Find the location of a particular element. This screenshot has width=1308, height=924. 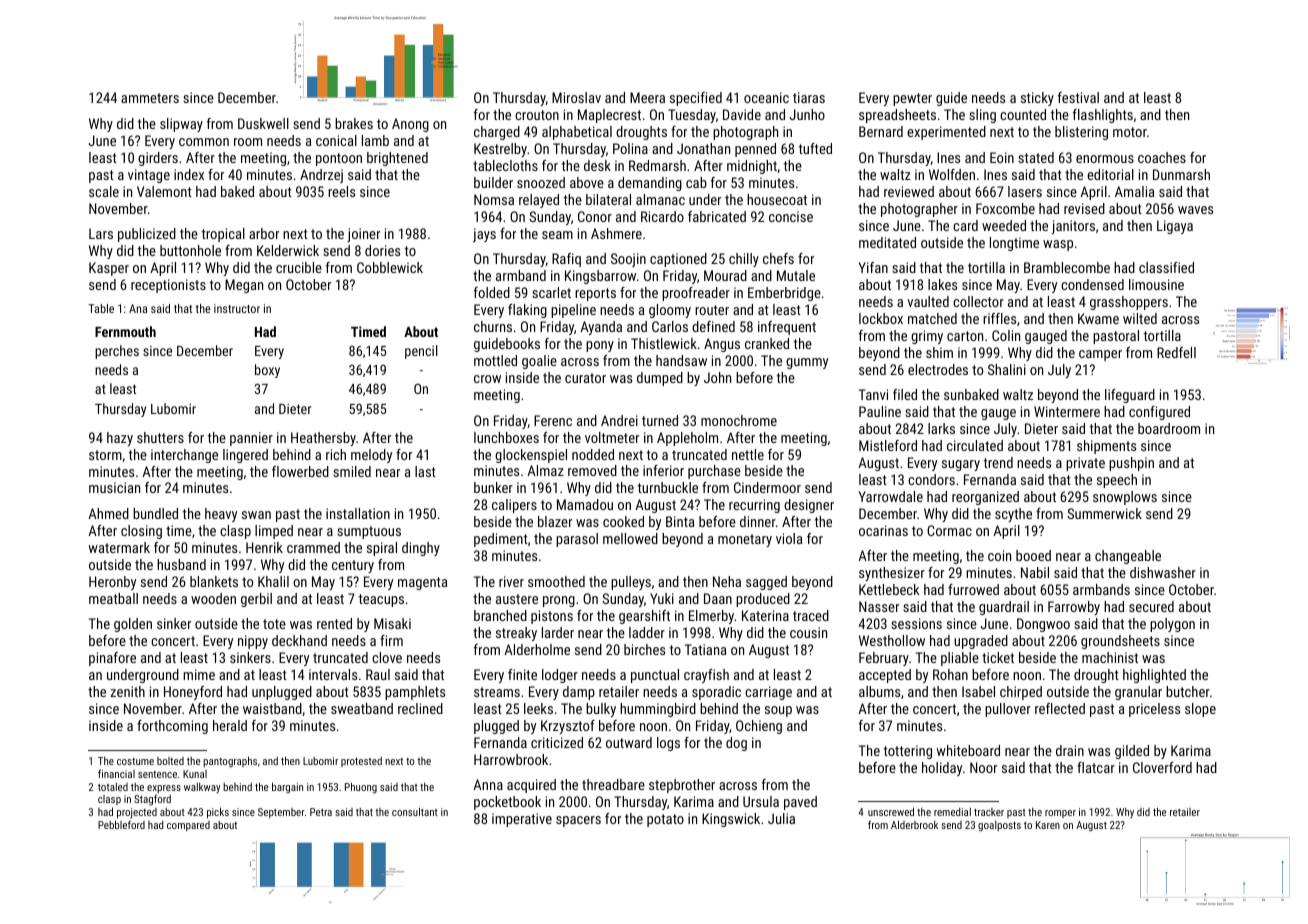

receptionists is located at coordinates (168, 286).
